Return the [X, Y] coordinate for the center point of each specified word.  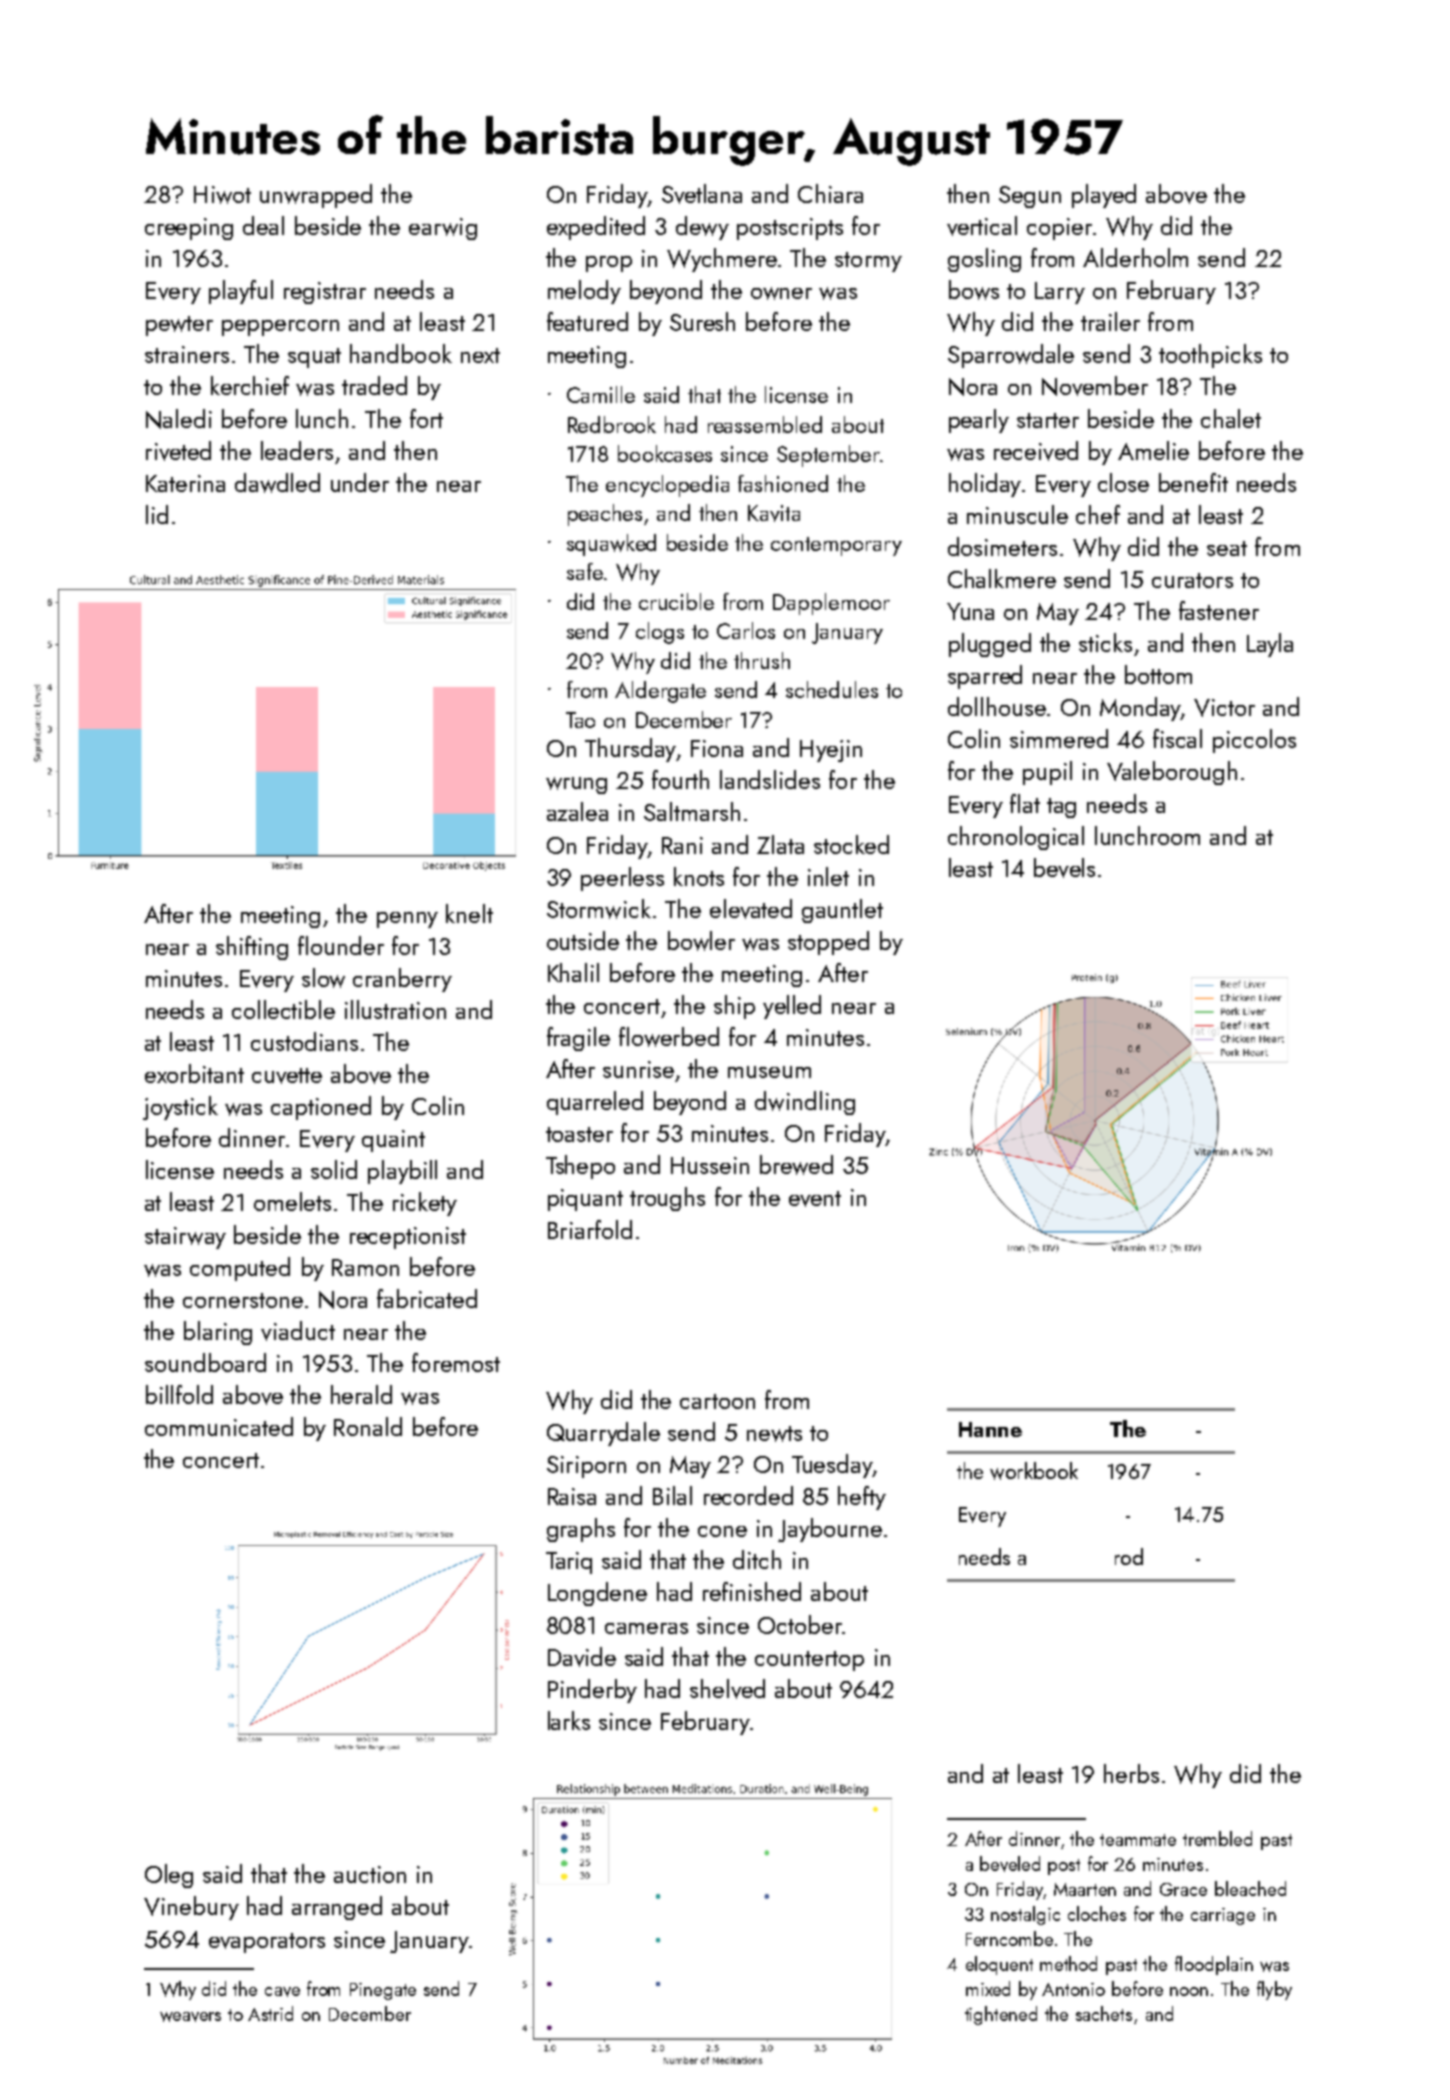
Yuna [970, 611]
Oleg [169, 1876]
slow [323, 978]
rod [1129, 1556]
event [815, 1199]
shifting [252, 948]
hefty [862, 1498]
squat [314, 358]
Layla [1270, 645]
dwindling [805, 1103]
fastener [1219, 610]
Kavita [774, 513]
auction [370, 1874]
